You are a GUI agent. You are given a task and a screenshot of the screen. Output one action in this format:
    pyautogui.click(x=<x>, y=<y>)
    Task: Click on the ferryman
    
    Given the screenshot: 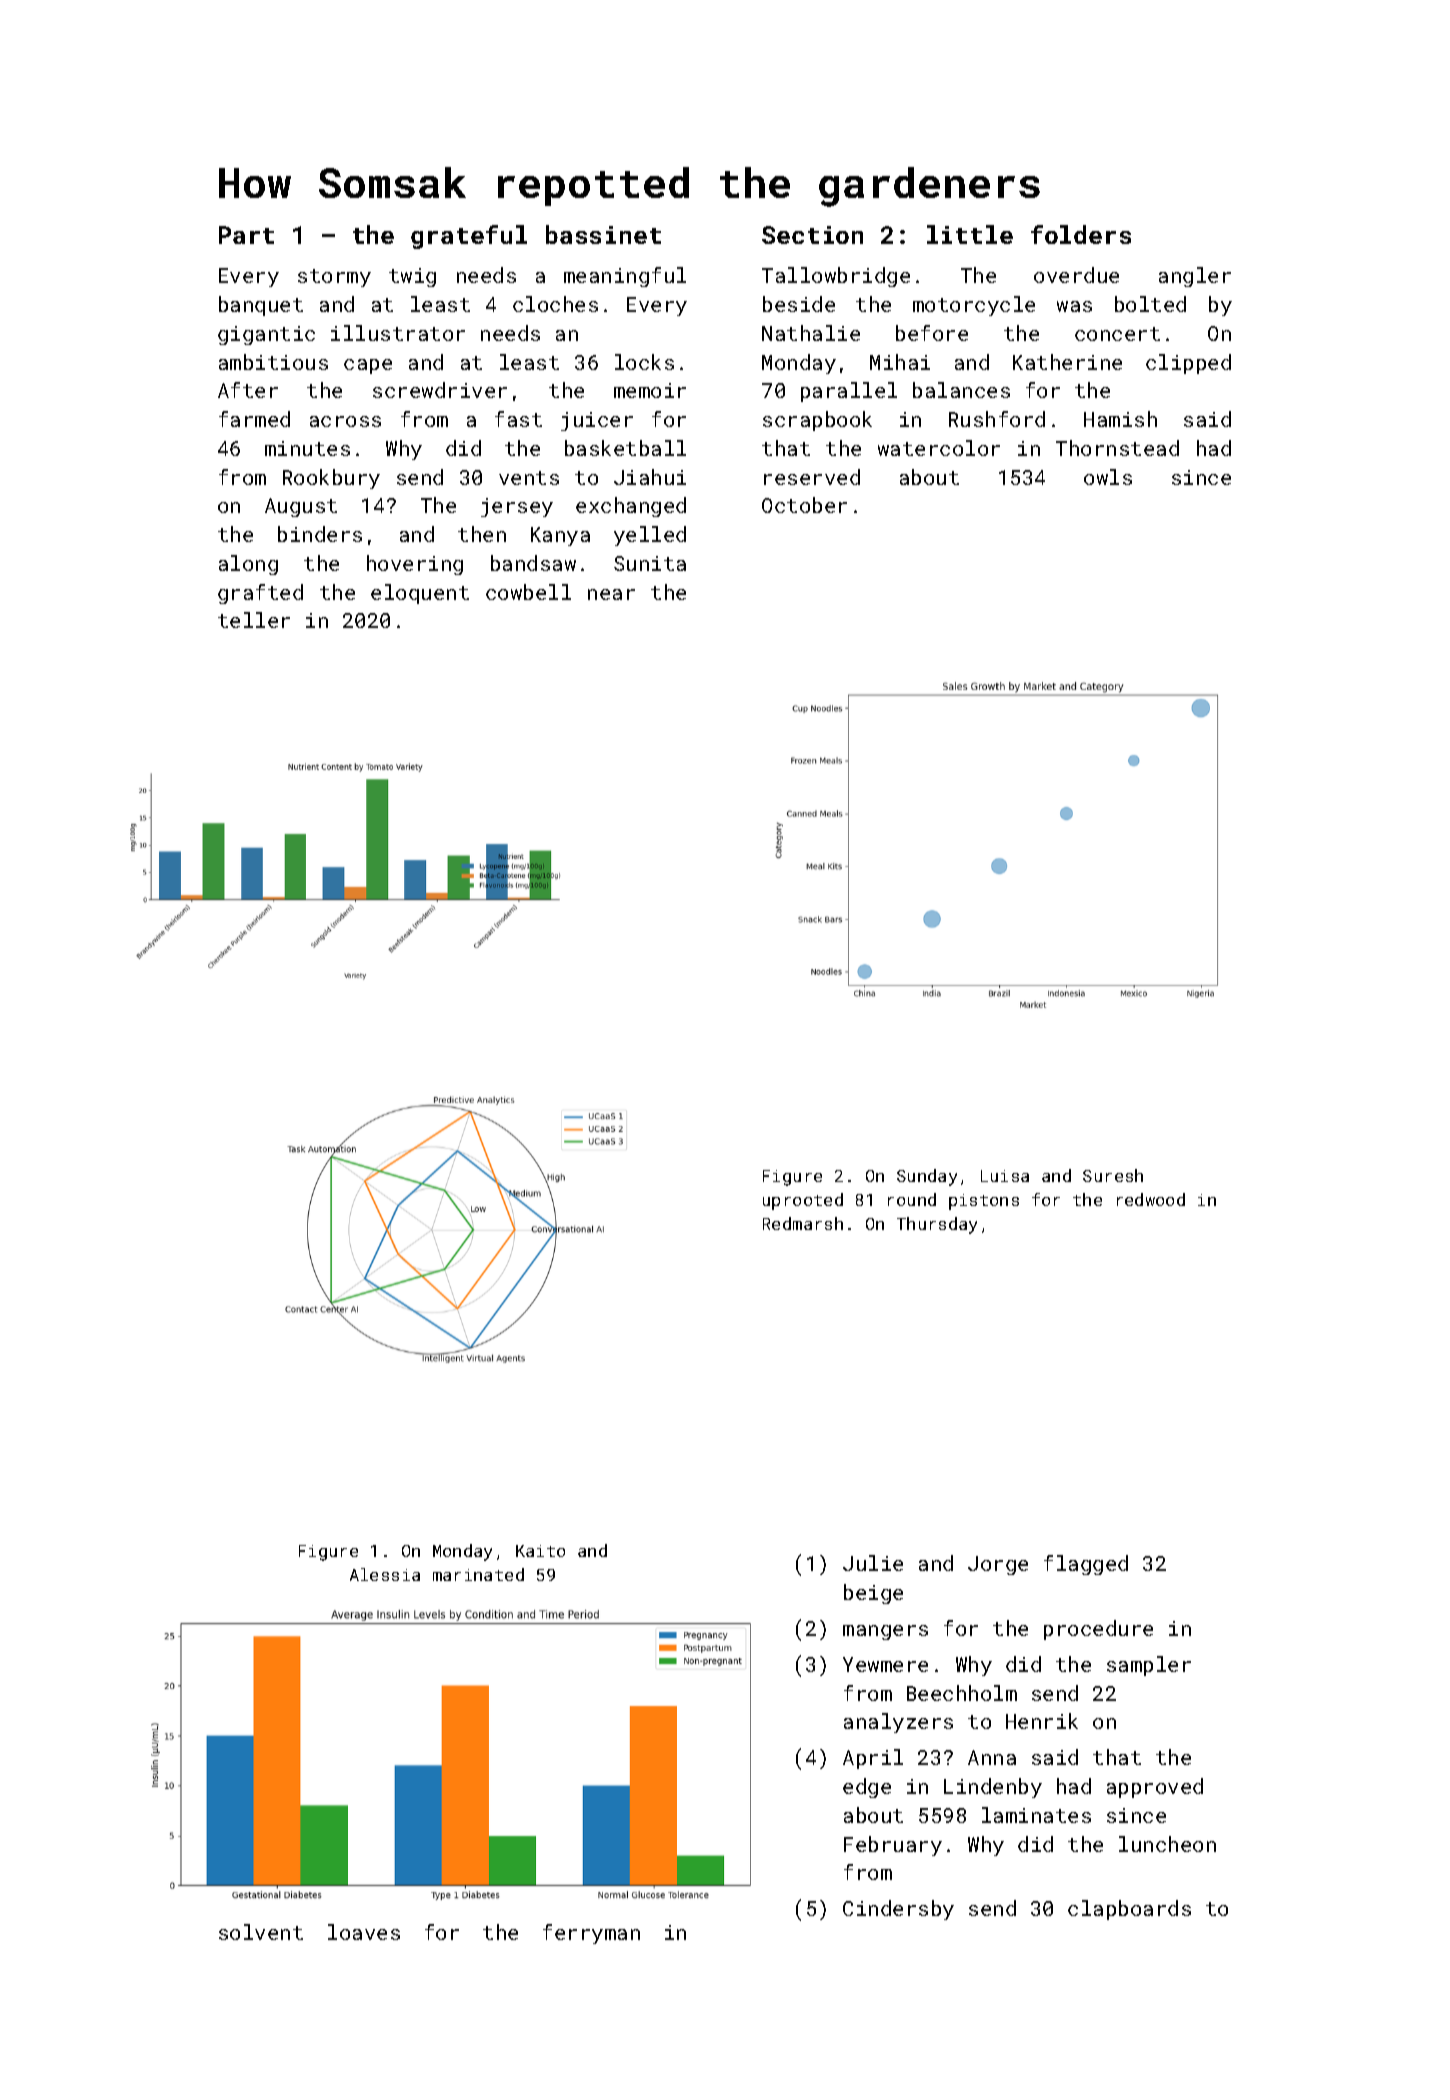 What is the action you would take?
    pyautogui.click(x=591, y=1934)
